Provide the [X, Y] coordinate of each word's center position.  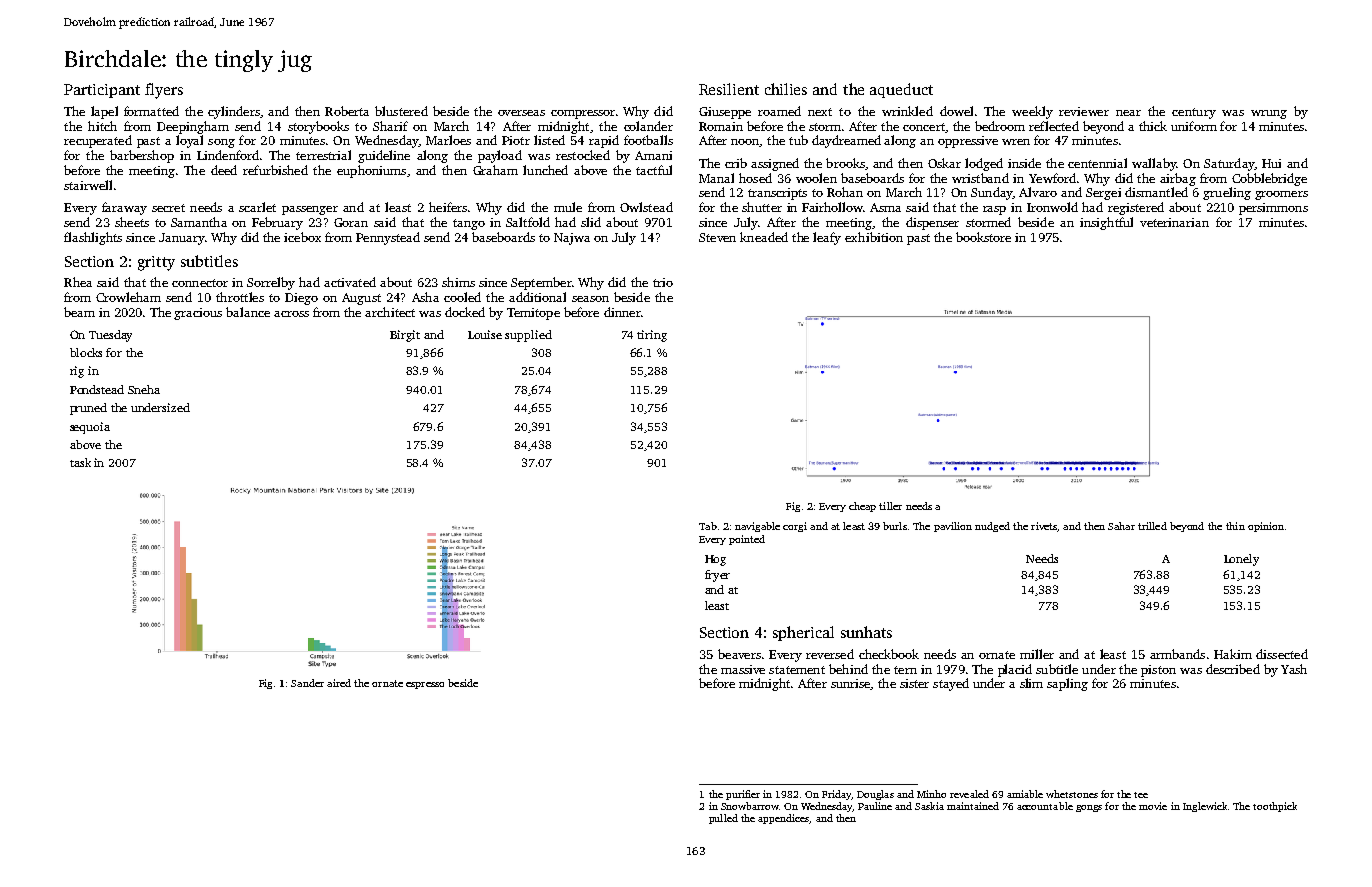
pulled [723, 819]
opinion [1266, 527]
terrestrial [323, 155]
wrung [1269, 114]
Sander [307, 683]
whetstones [1072, 794]
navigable [757, 527]
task [80, 462]
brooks [845, 163]
